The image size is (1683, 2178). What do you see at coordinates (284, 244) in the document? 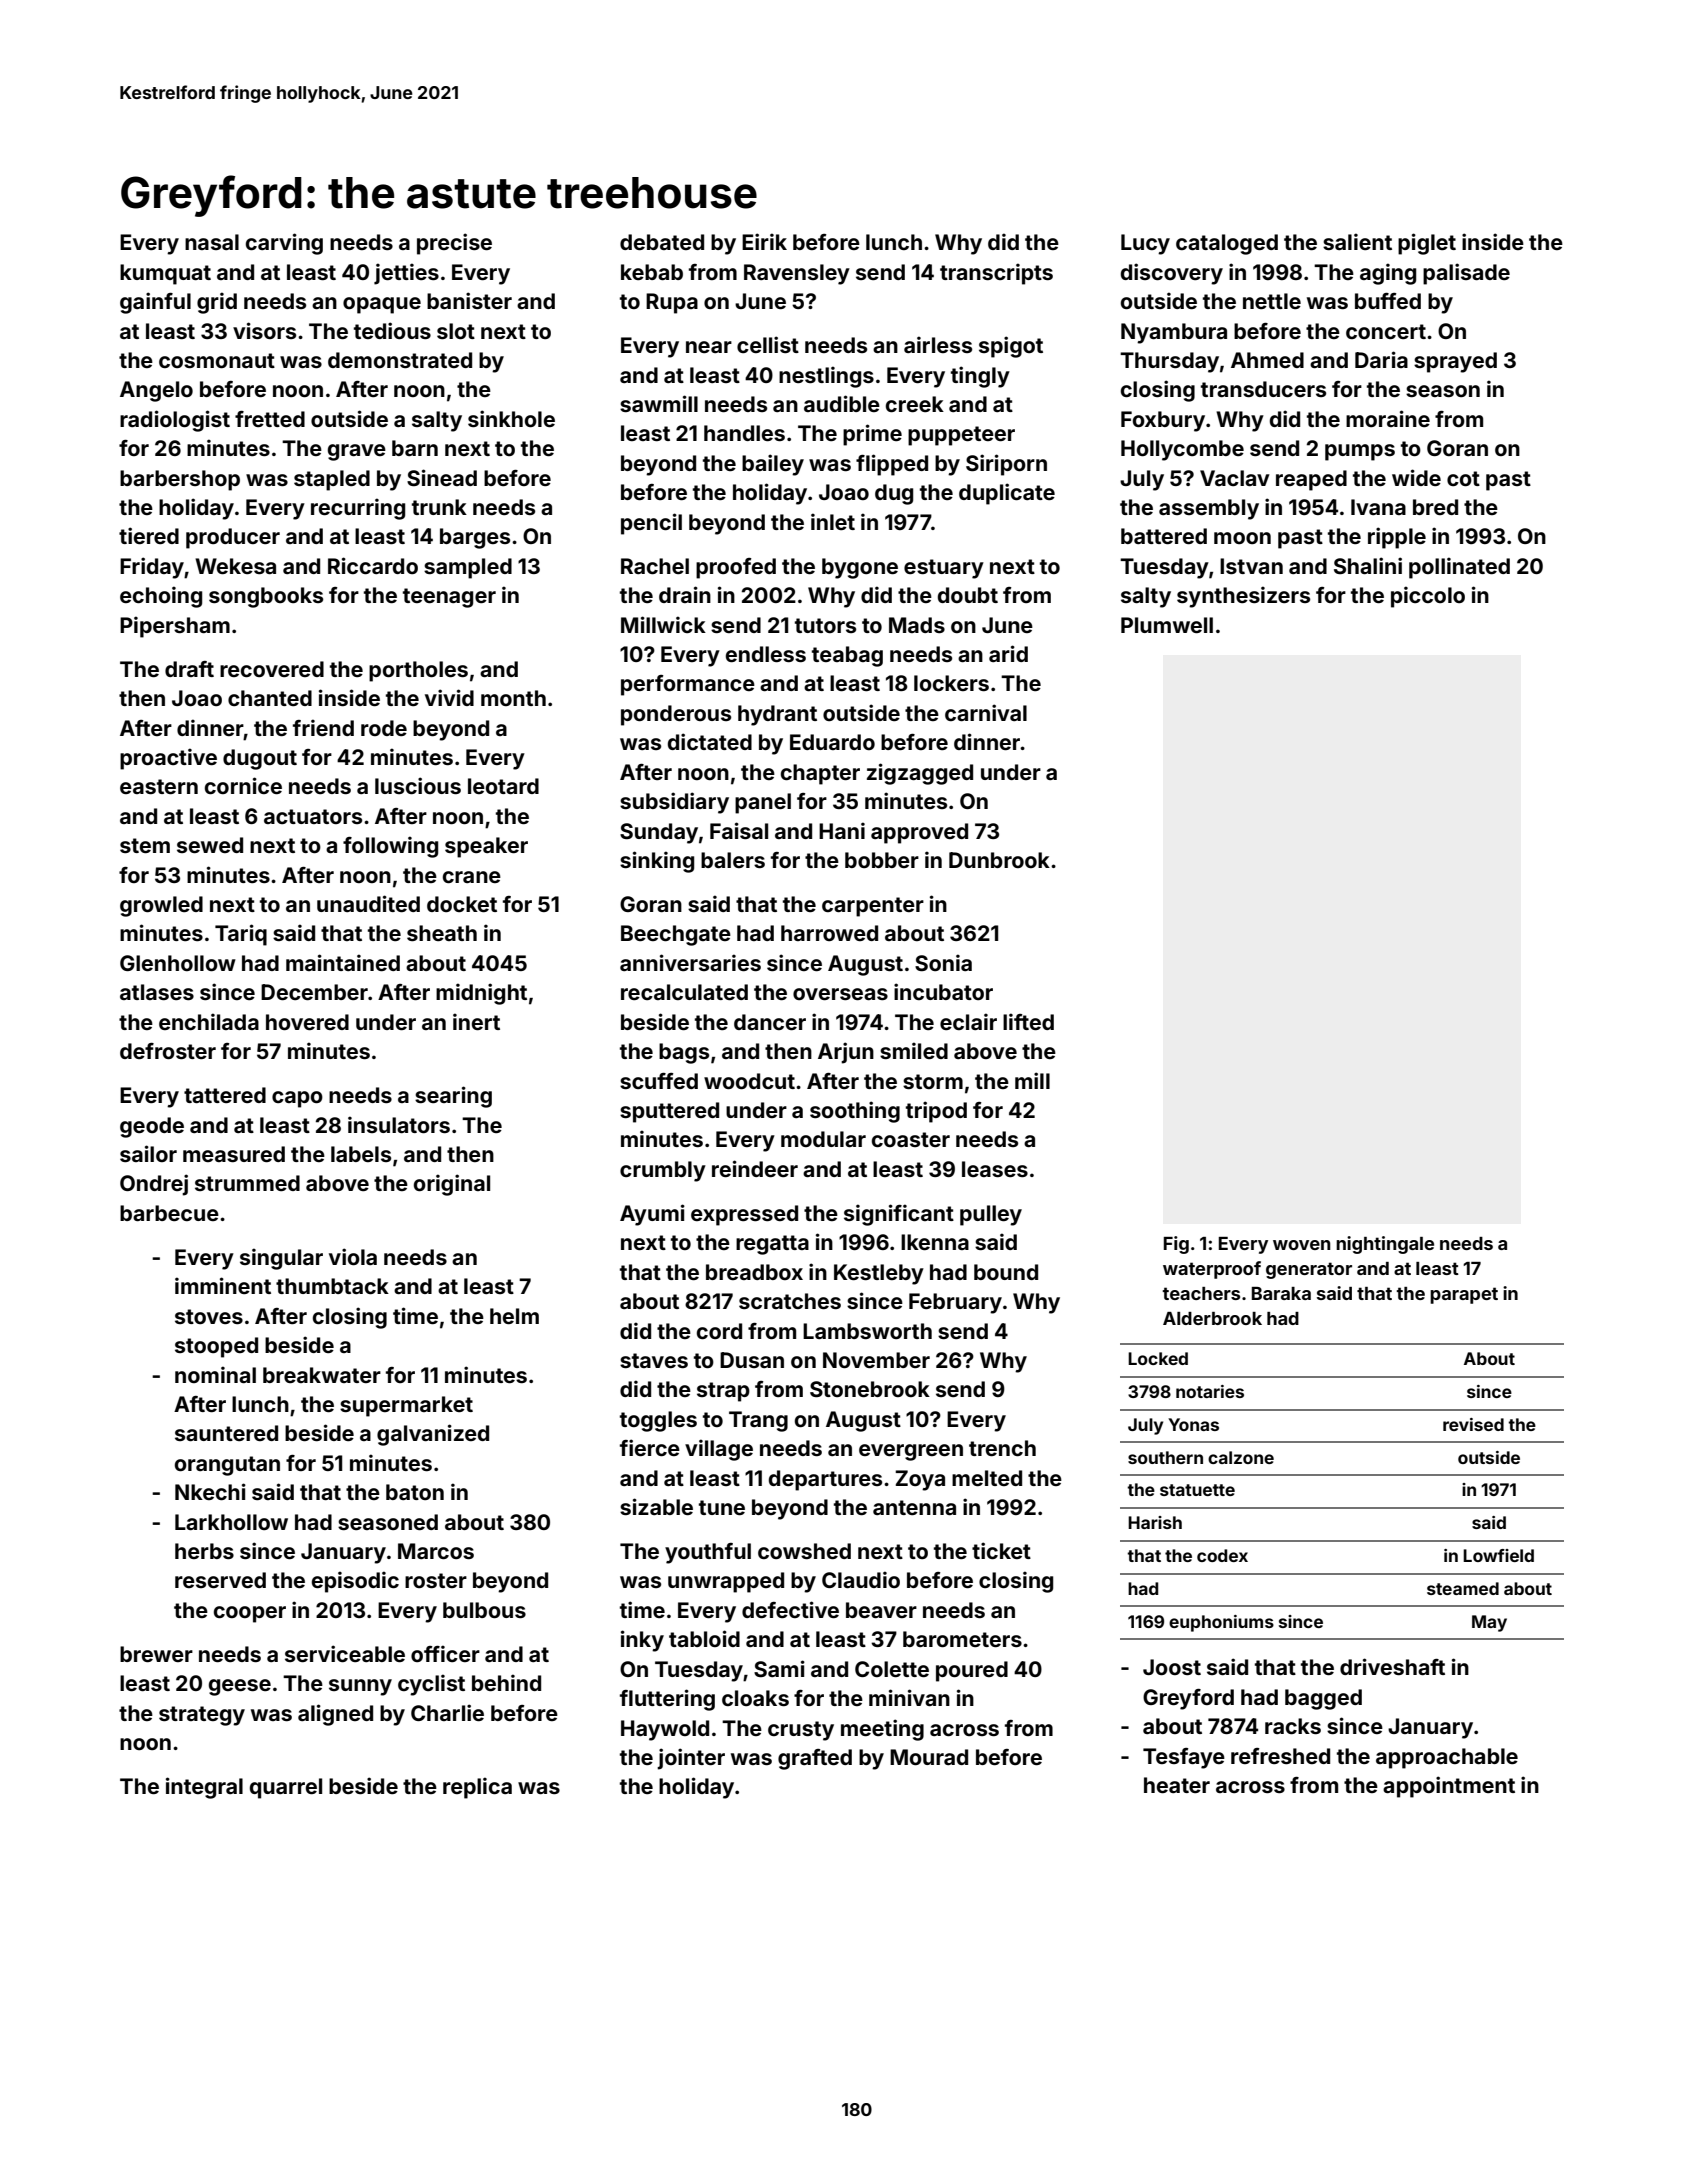
I see `carving` at bounding box center [284, 244].
